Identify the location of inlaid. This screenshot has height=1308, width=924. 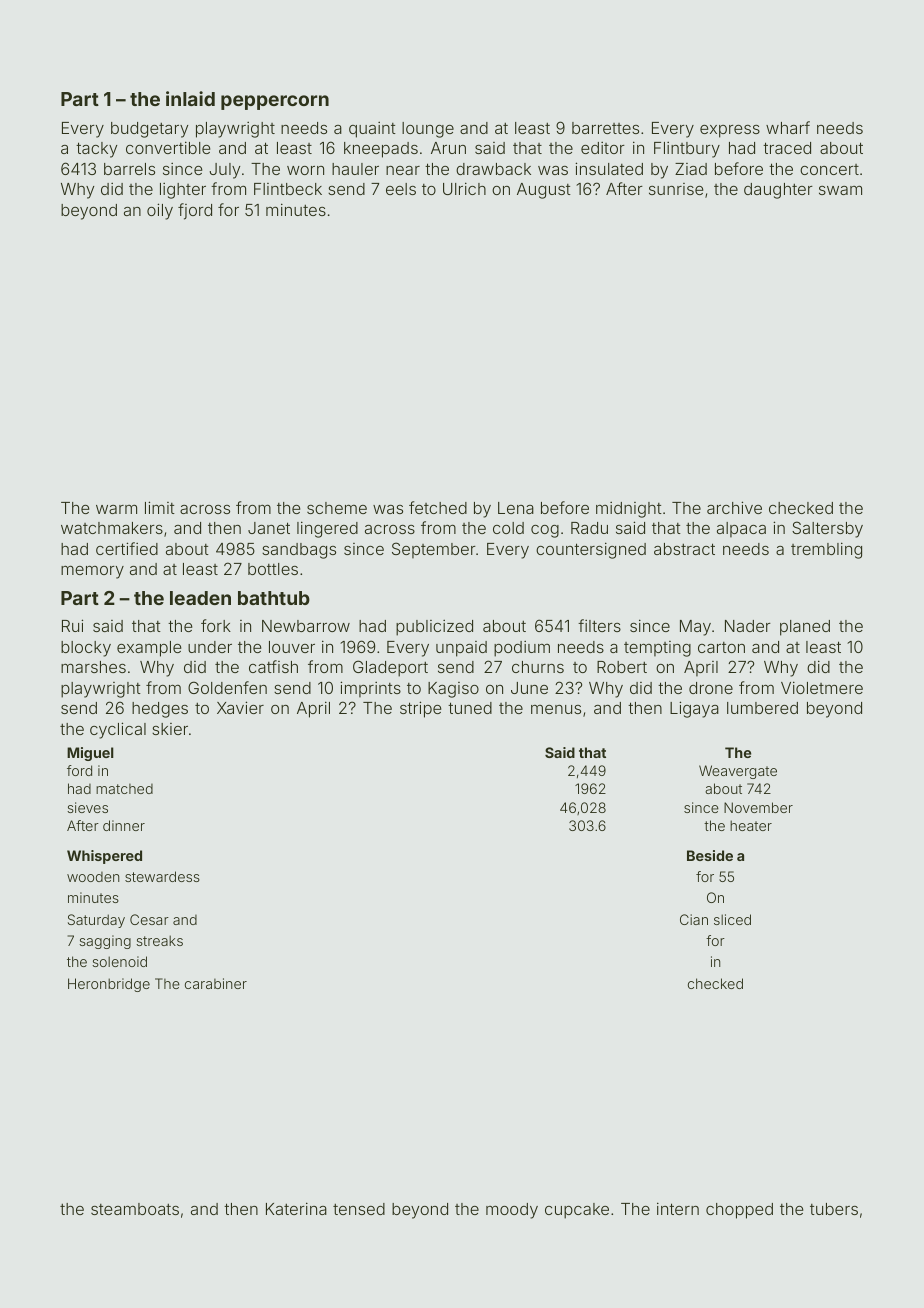
(190, 98).
